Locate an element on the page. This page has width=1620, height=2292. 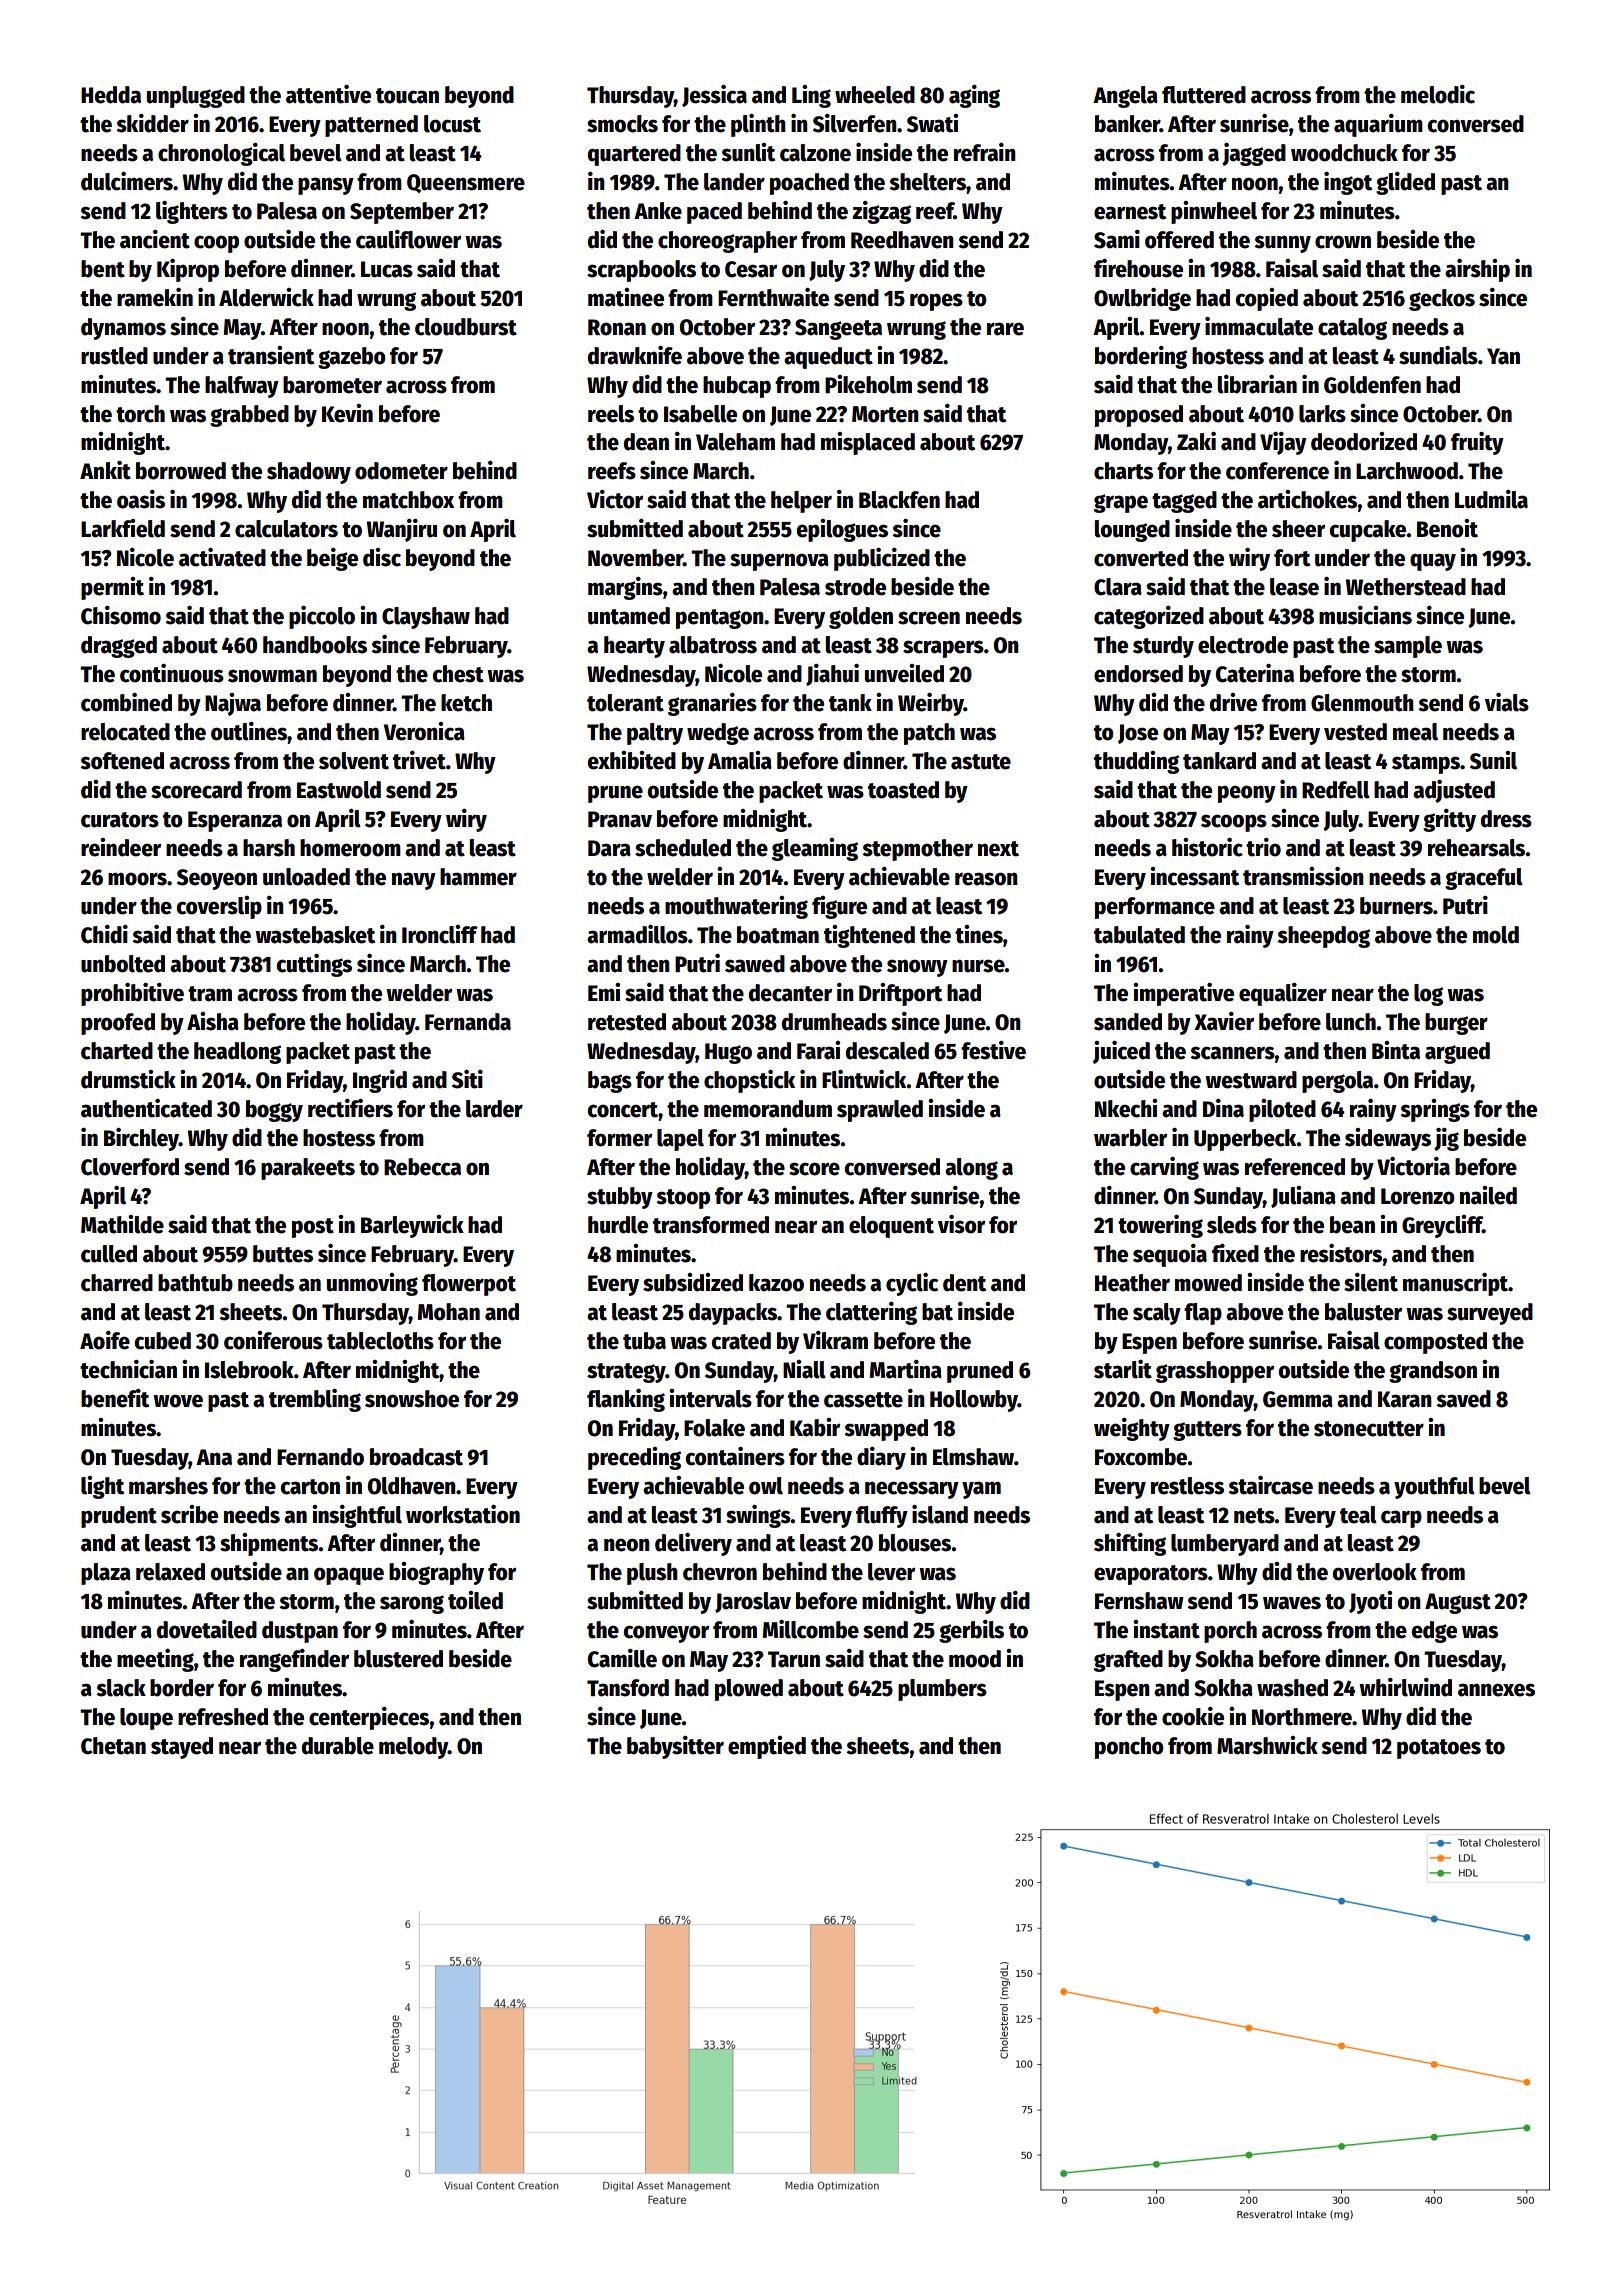
unplugged is located at coordinates (196, 97).
